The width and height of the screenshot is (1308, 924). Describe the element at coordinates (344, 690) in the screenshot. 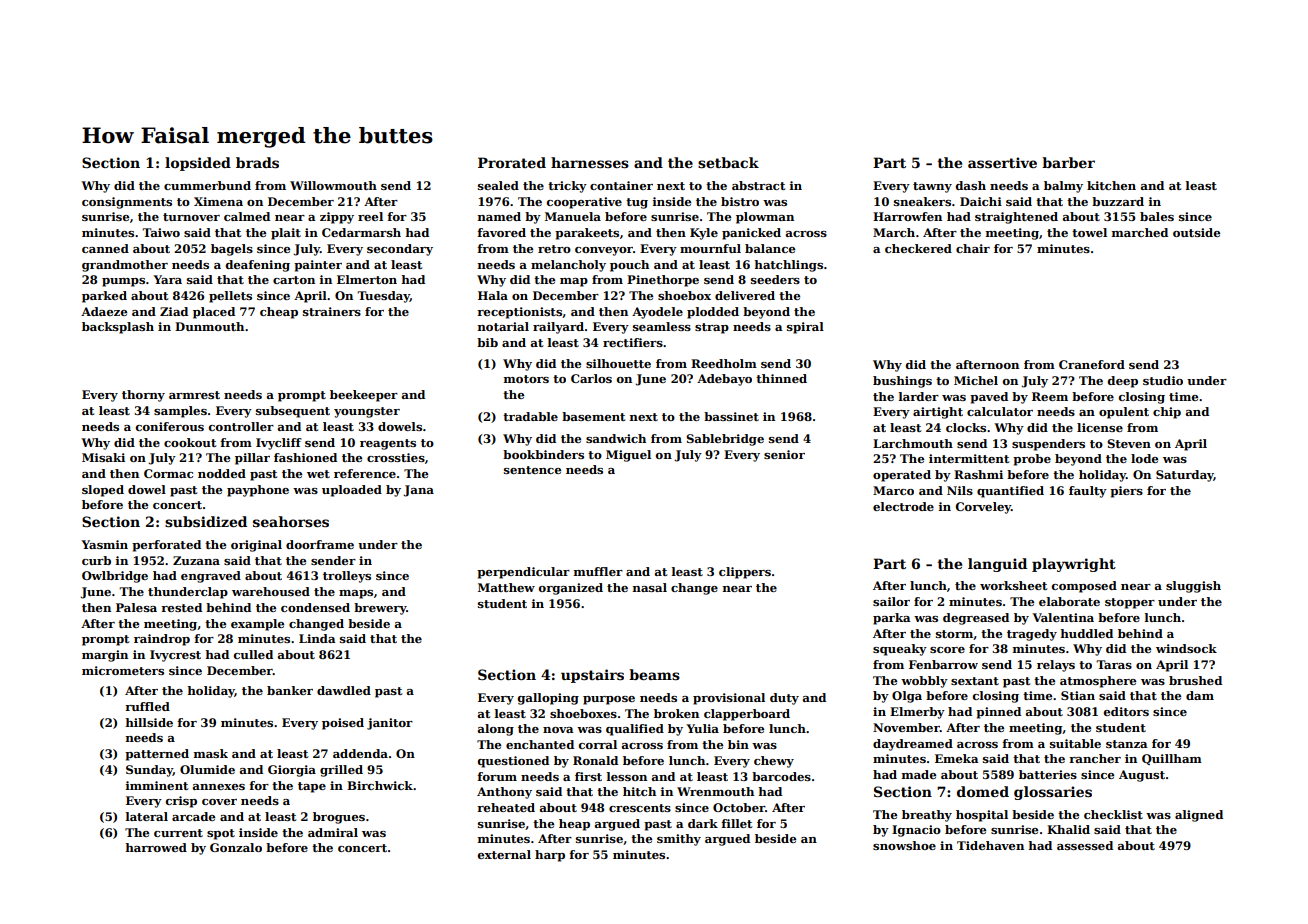

I see `dawdled` at that location.
